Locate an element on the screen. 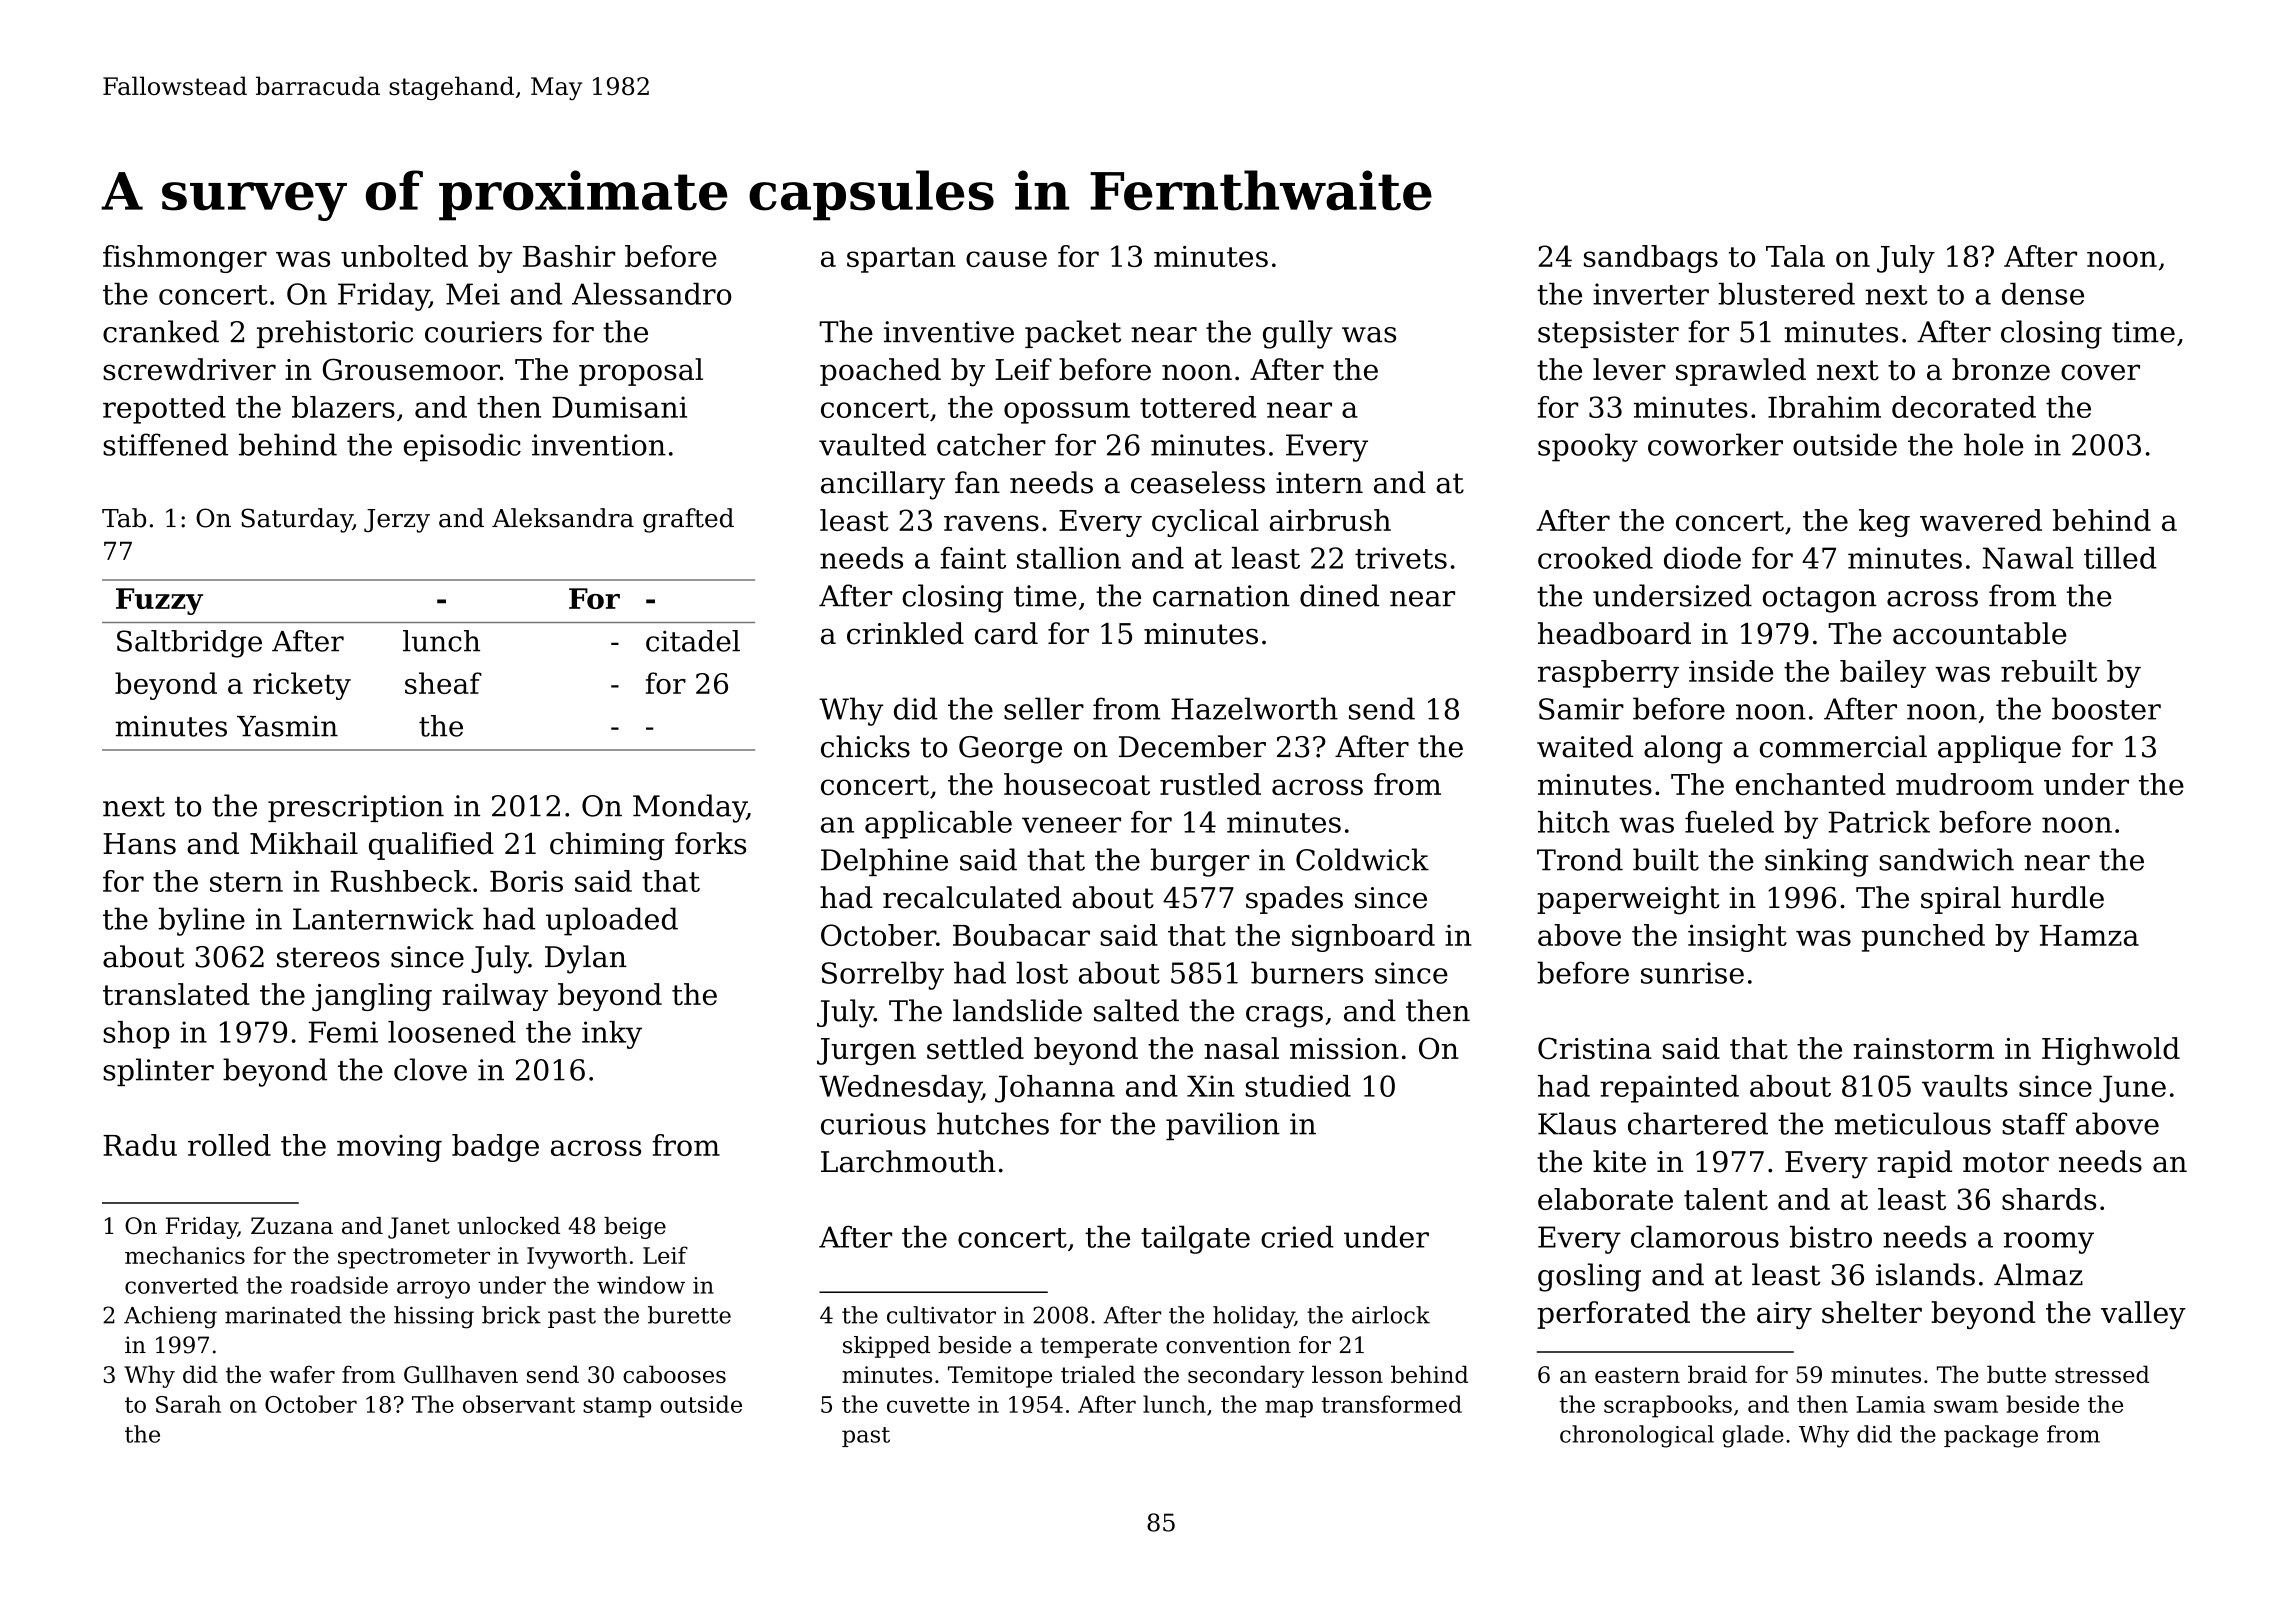 Image resolution: width=2292 pixels, height=1620 pixels. package is located at coordinates (1991, 1436).
